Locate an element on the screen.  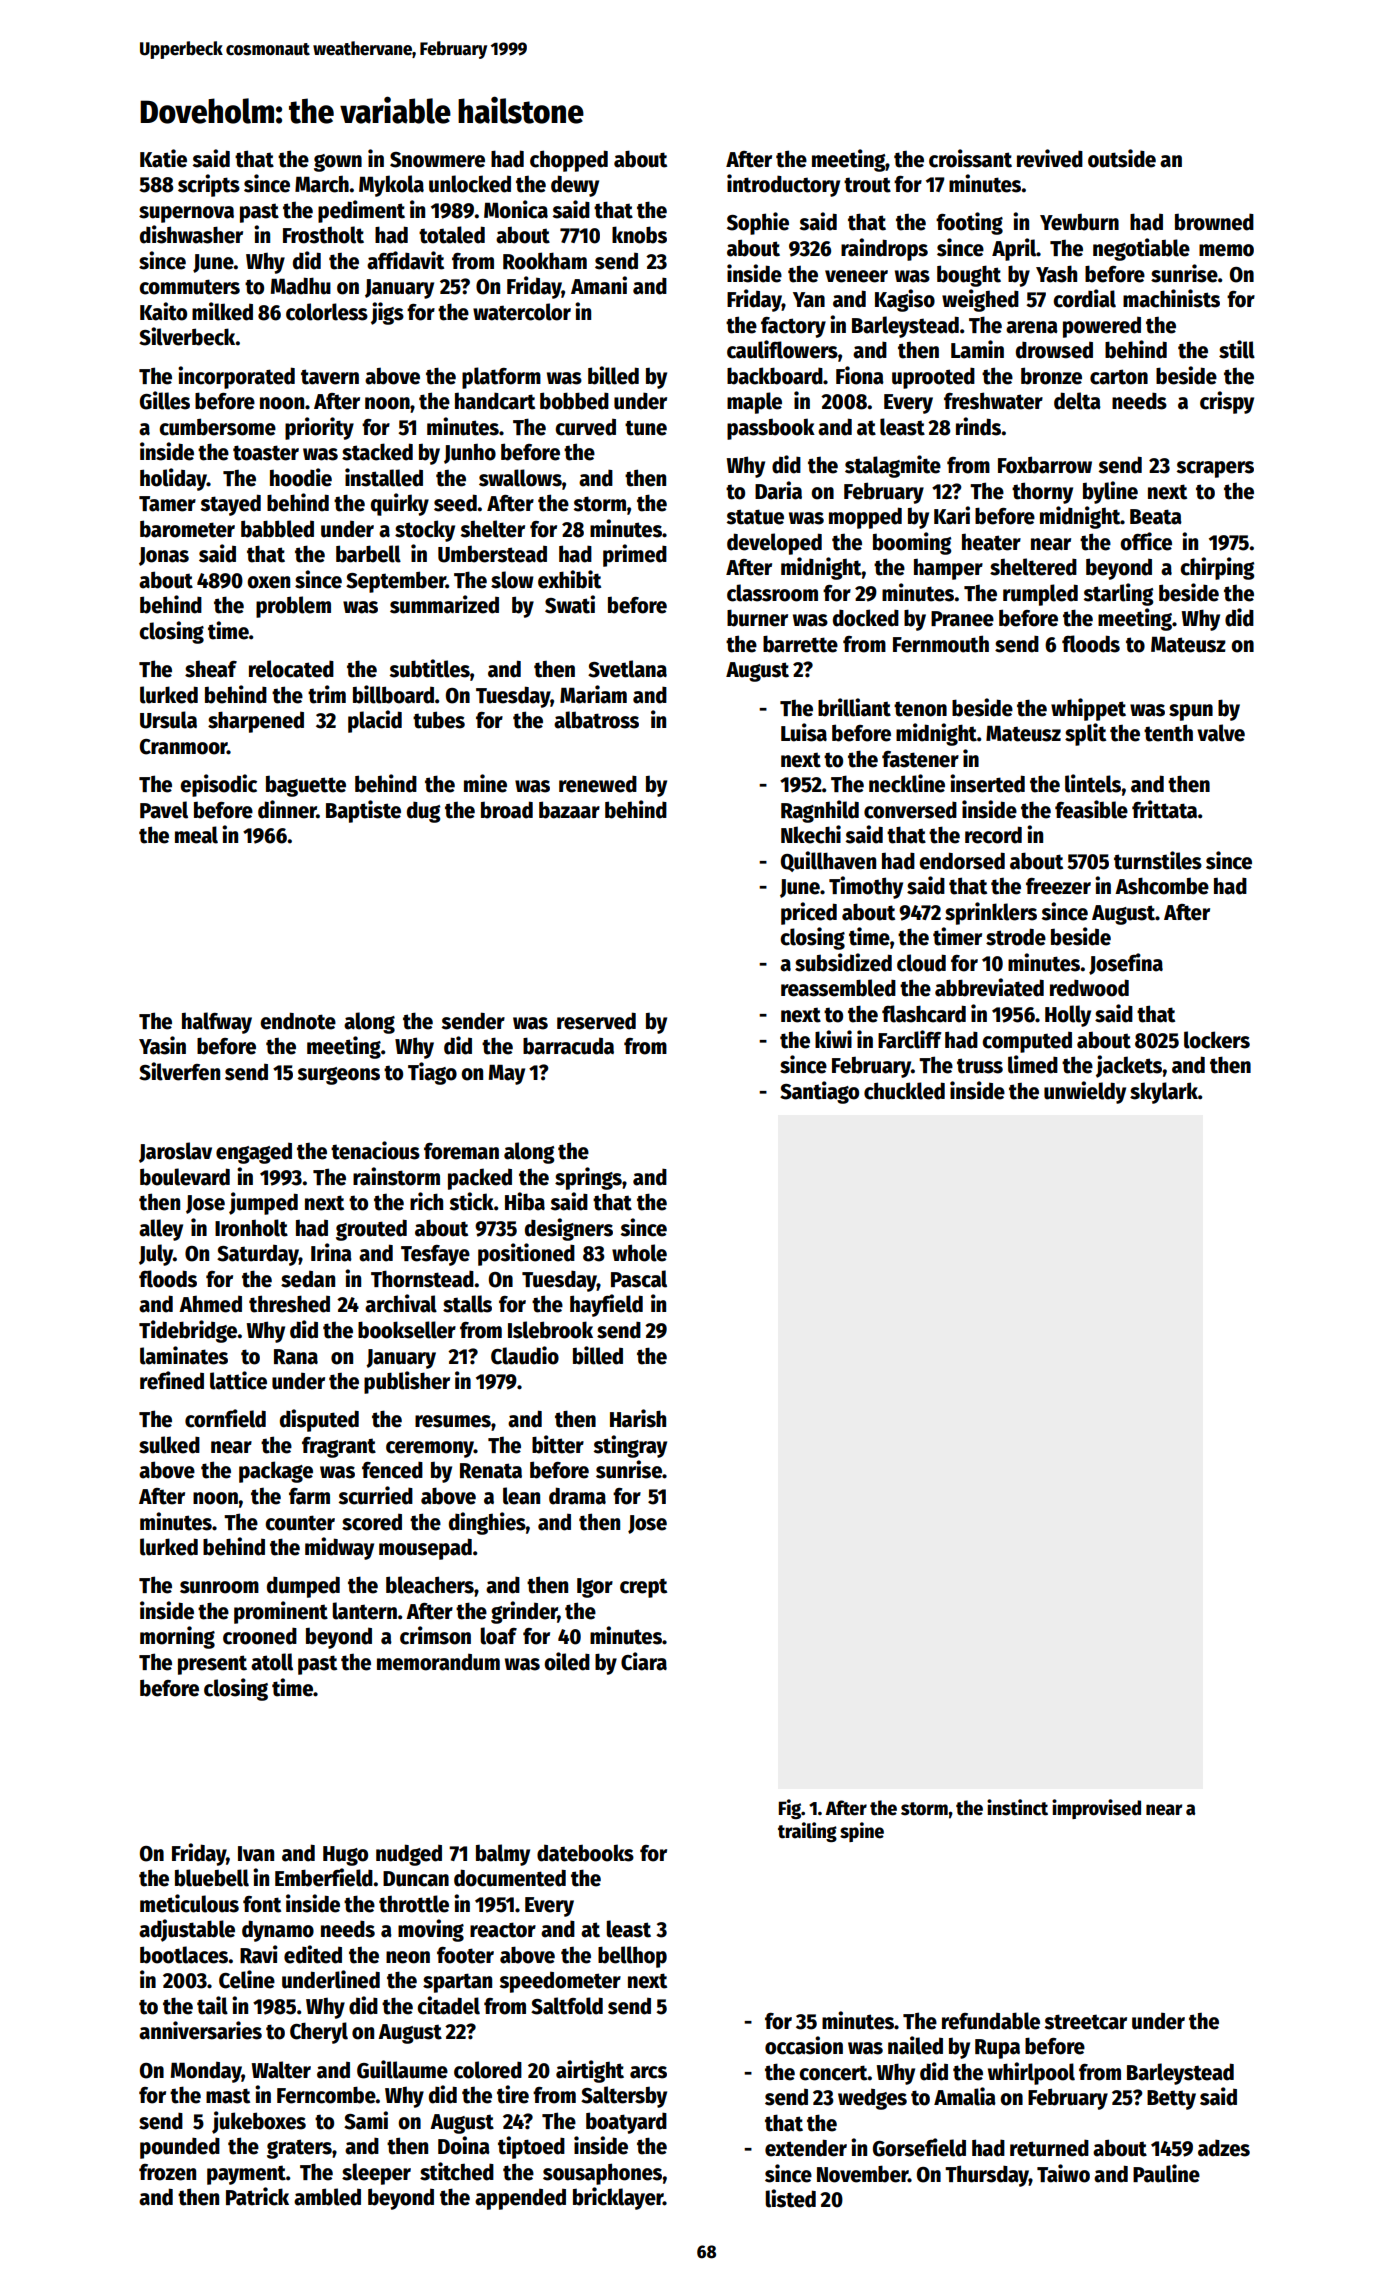
instinct is located at coordinates (1017, 1807).
